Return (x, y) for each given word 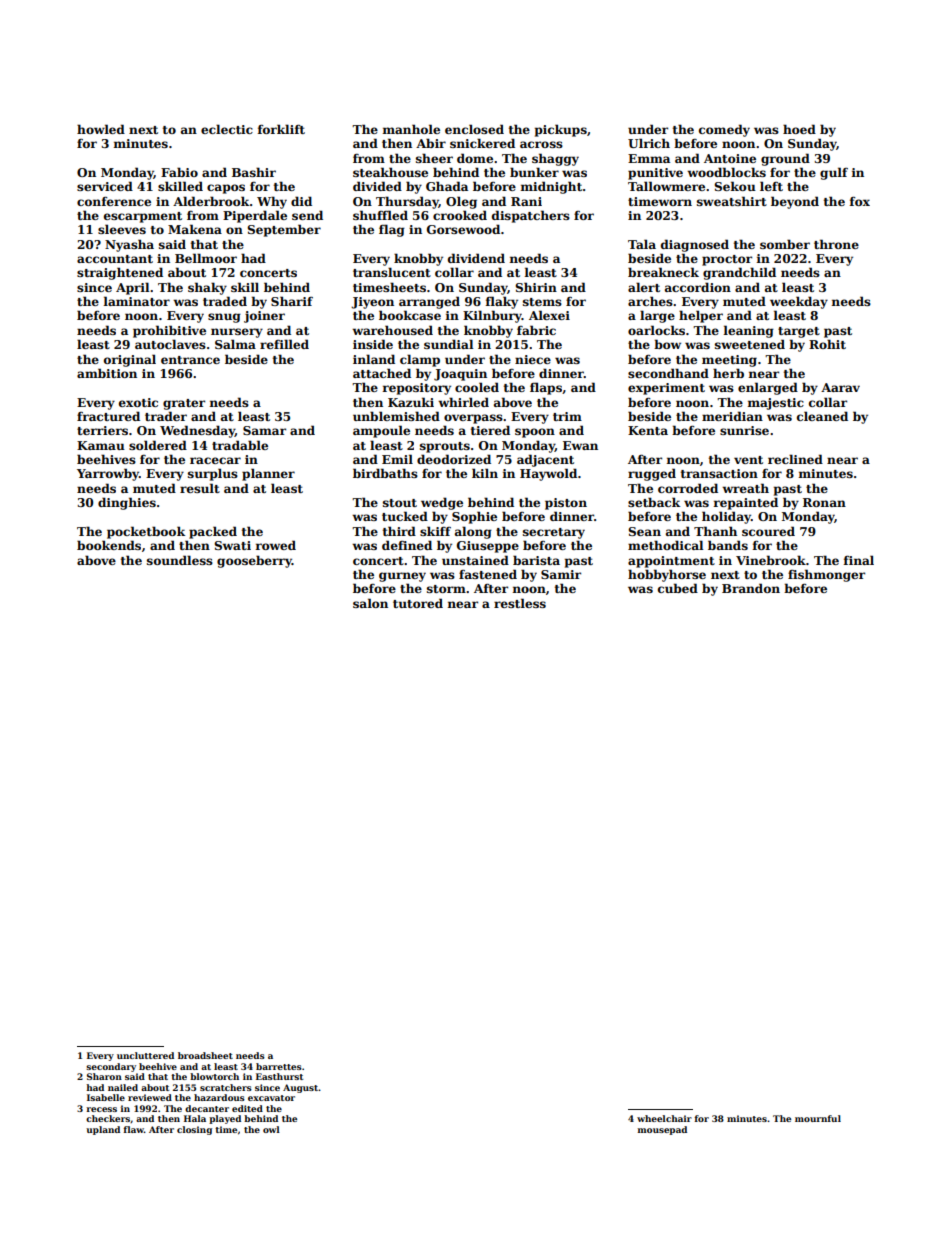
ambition (107, 373)
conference (114, 201)
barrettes (279, 1066)
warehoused (392, 330)
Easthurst (279, 1076)
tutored (418, 603)
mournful (818, 1118)
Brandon (751, 588)
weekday (799, 302)
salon (370, 603)
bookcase (410, 315)
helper (701, 316)
